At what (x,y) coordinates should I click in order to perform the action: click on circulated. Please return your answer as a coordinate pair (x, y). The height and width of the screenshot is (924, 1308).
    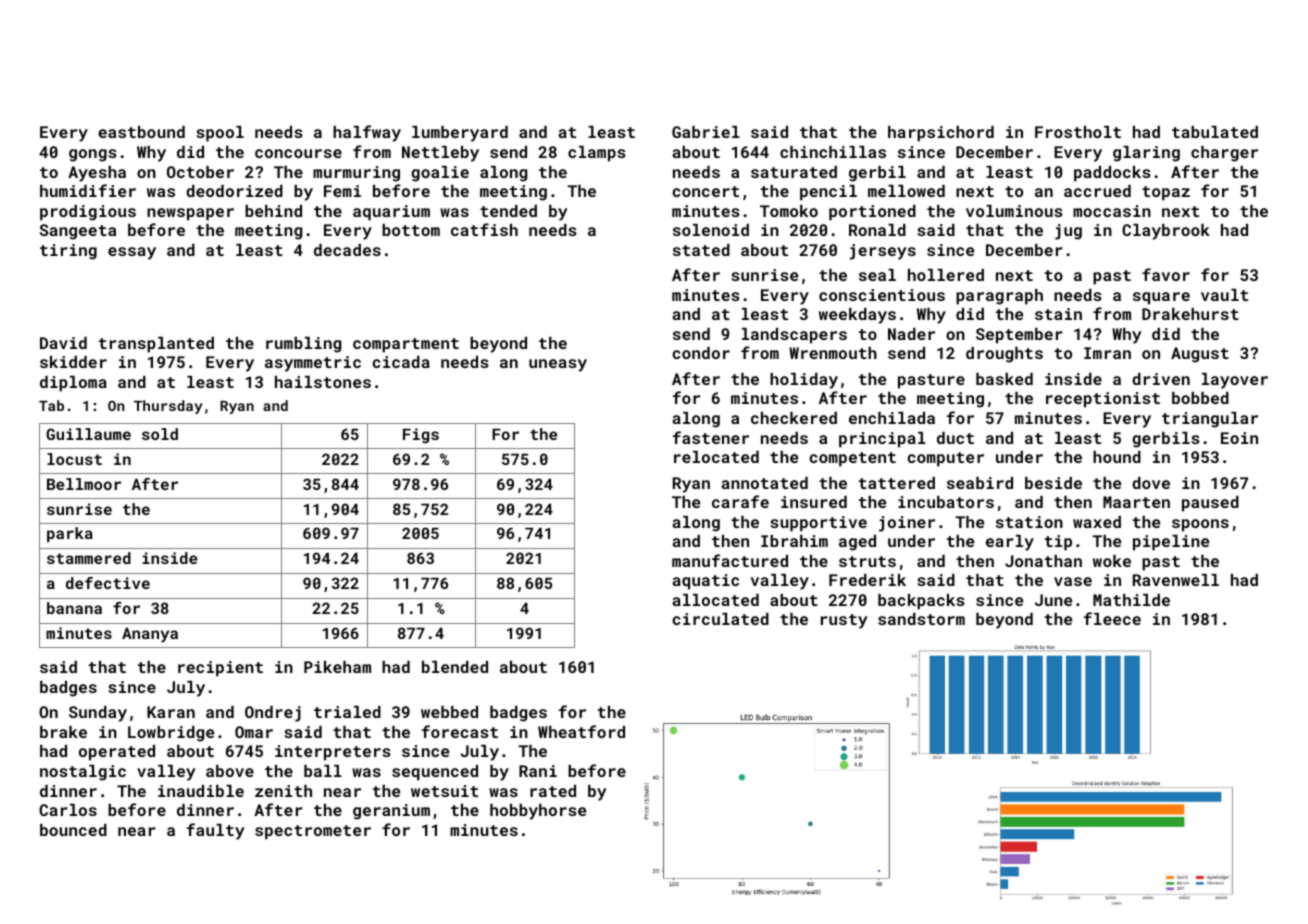
    Looking at the image, I should click on (720, 619).
